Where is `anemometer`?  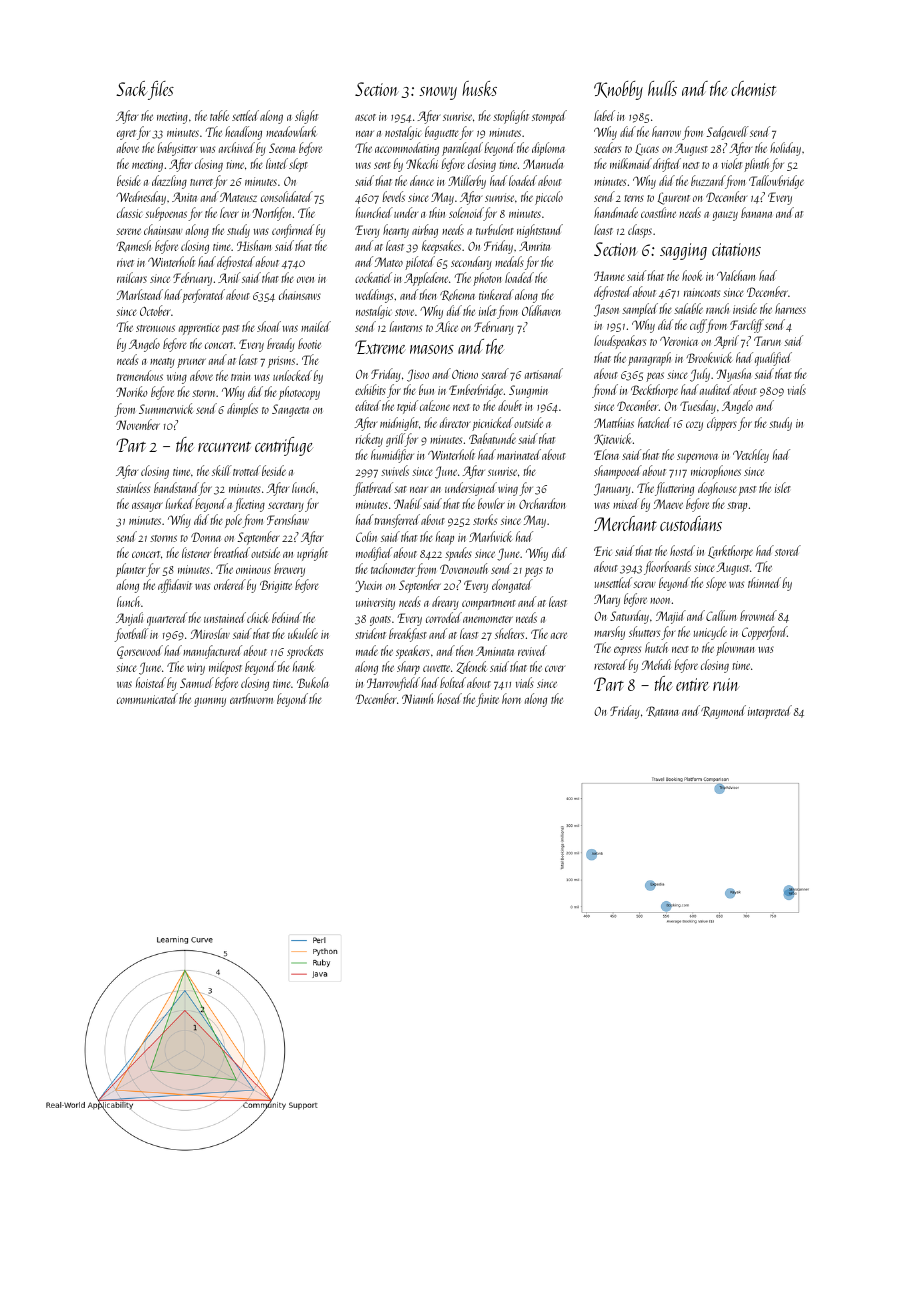
anemometer is located at coordinates (488, 619).
